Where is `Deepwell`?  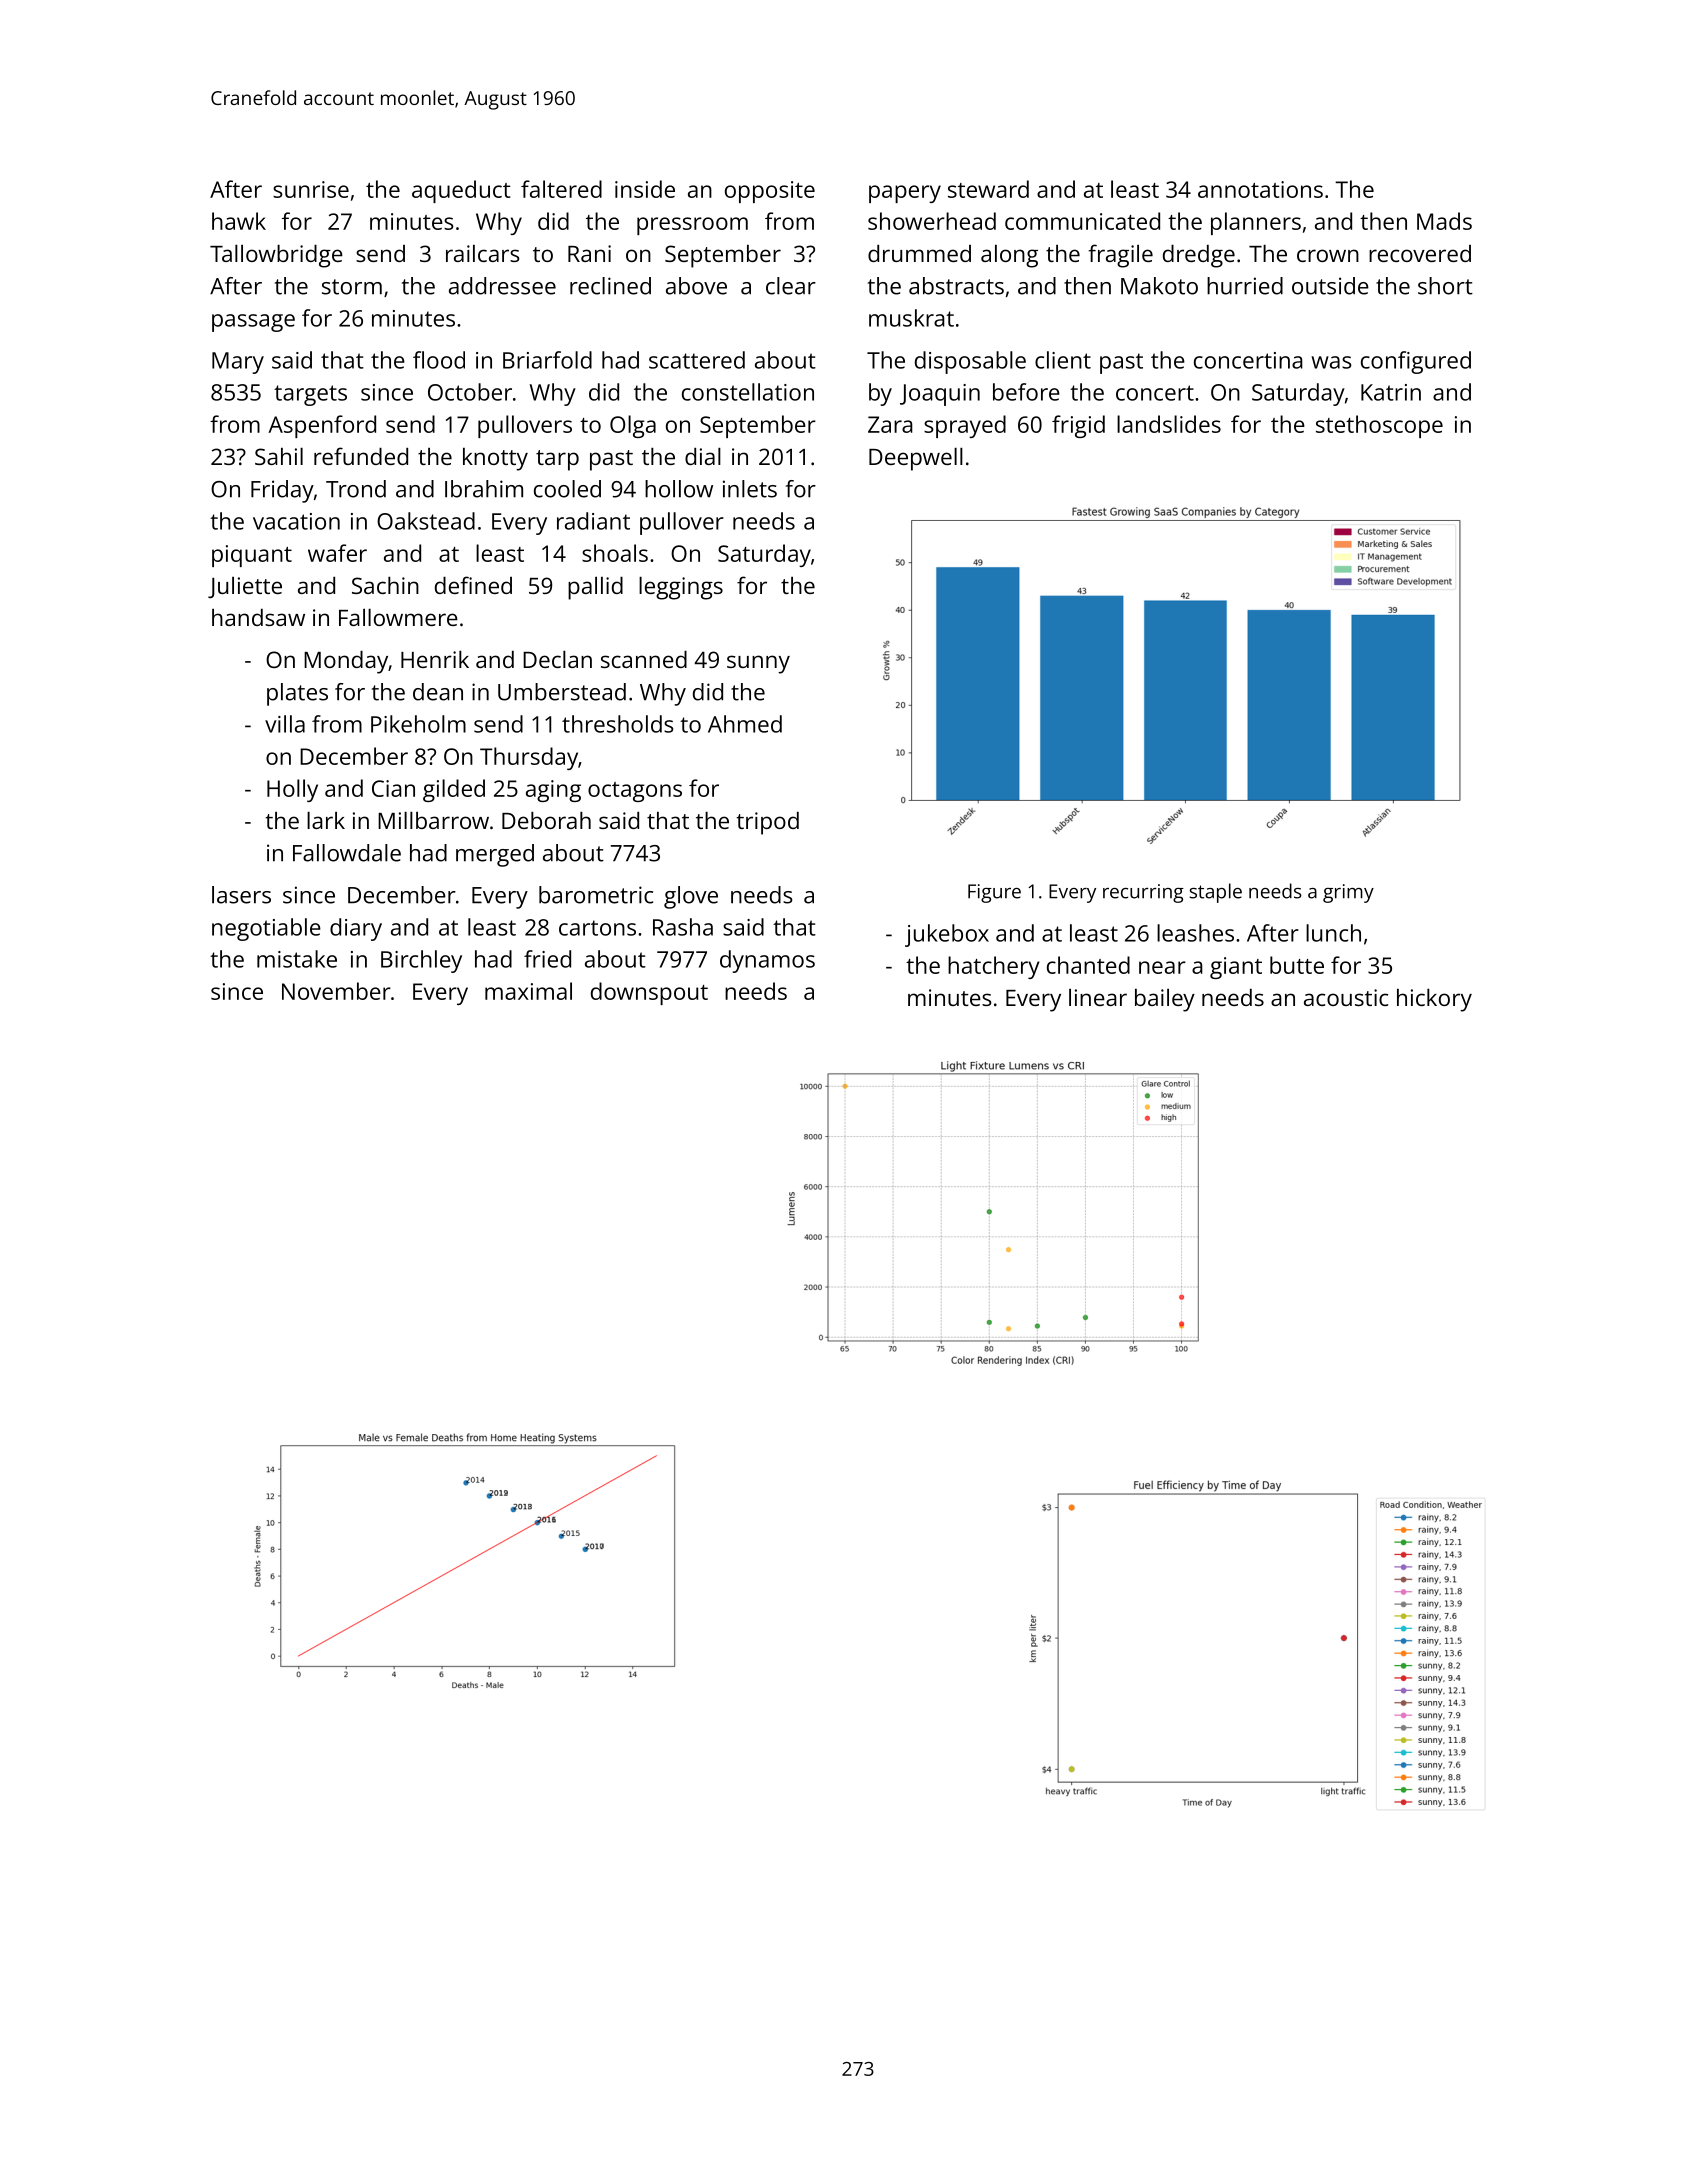
Deepwell is located at coordinates (916, 459).
